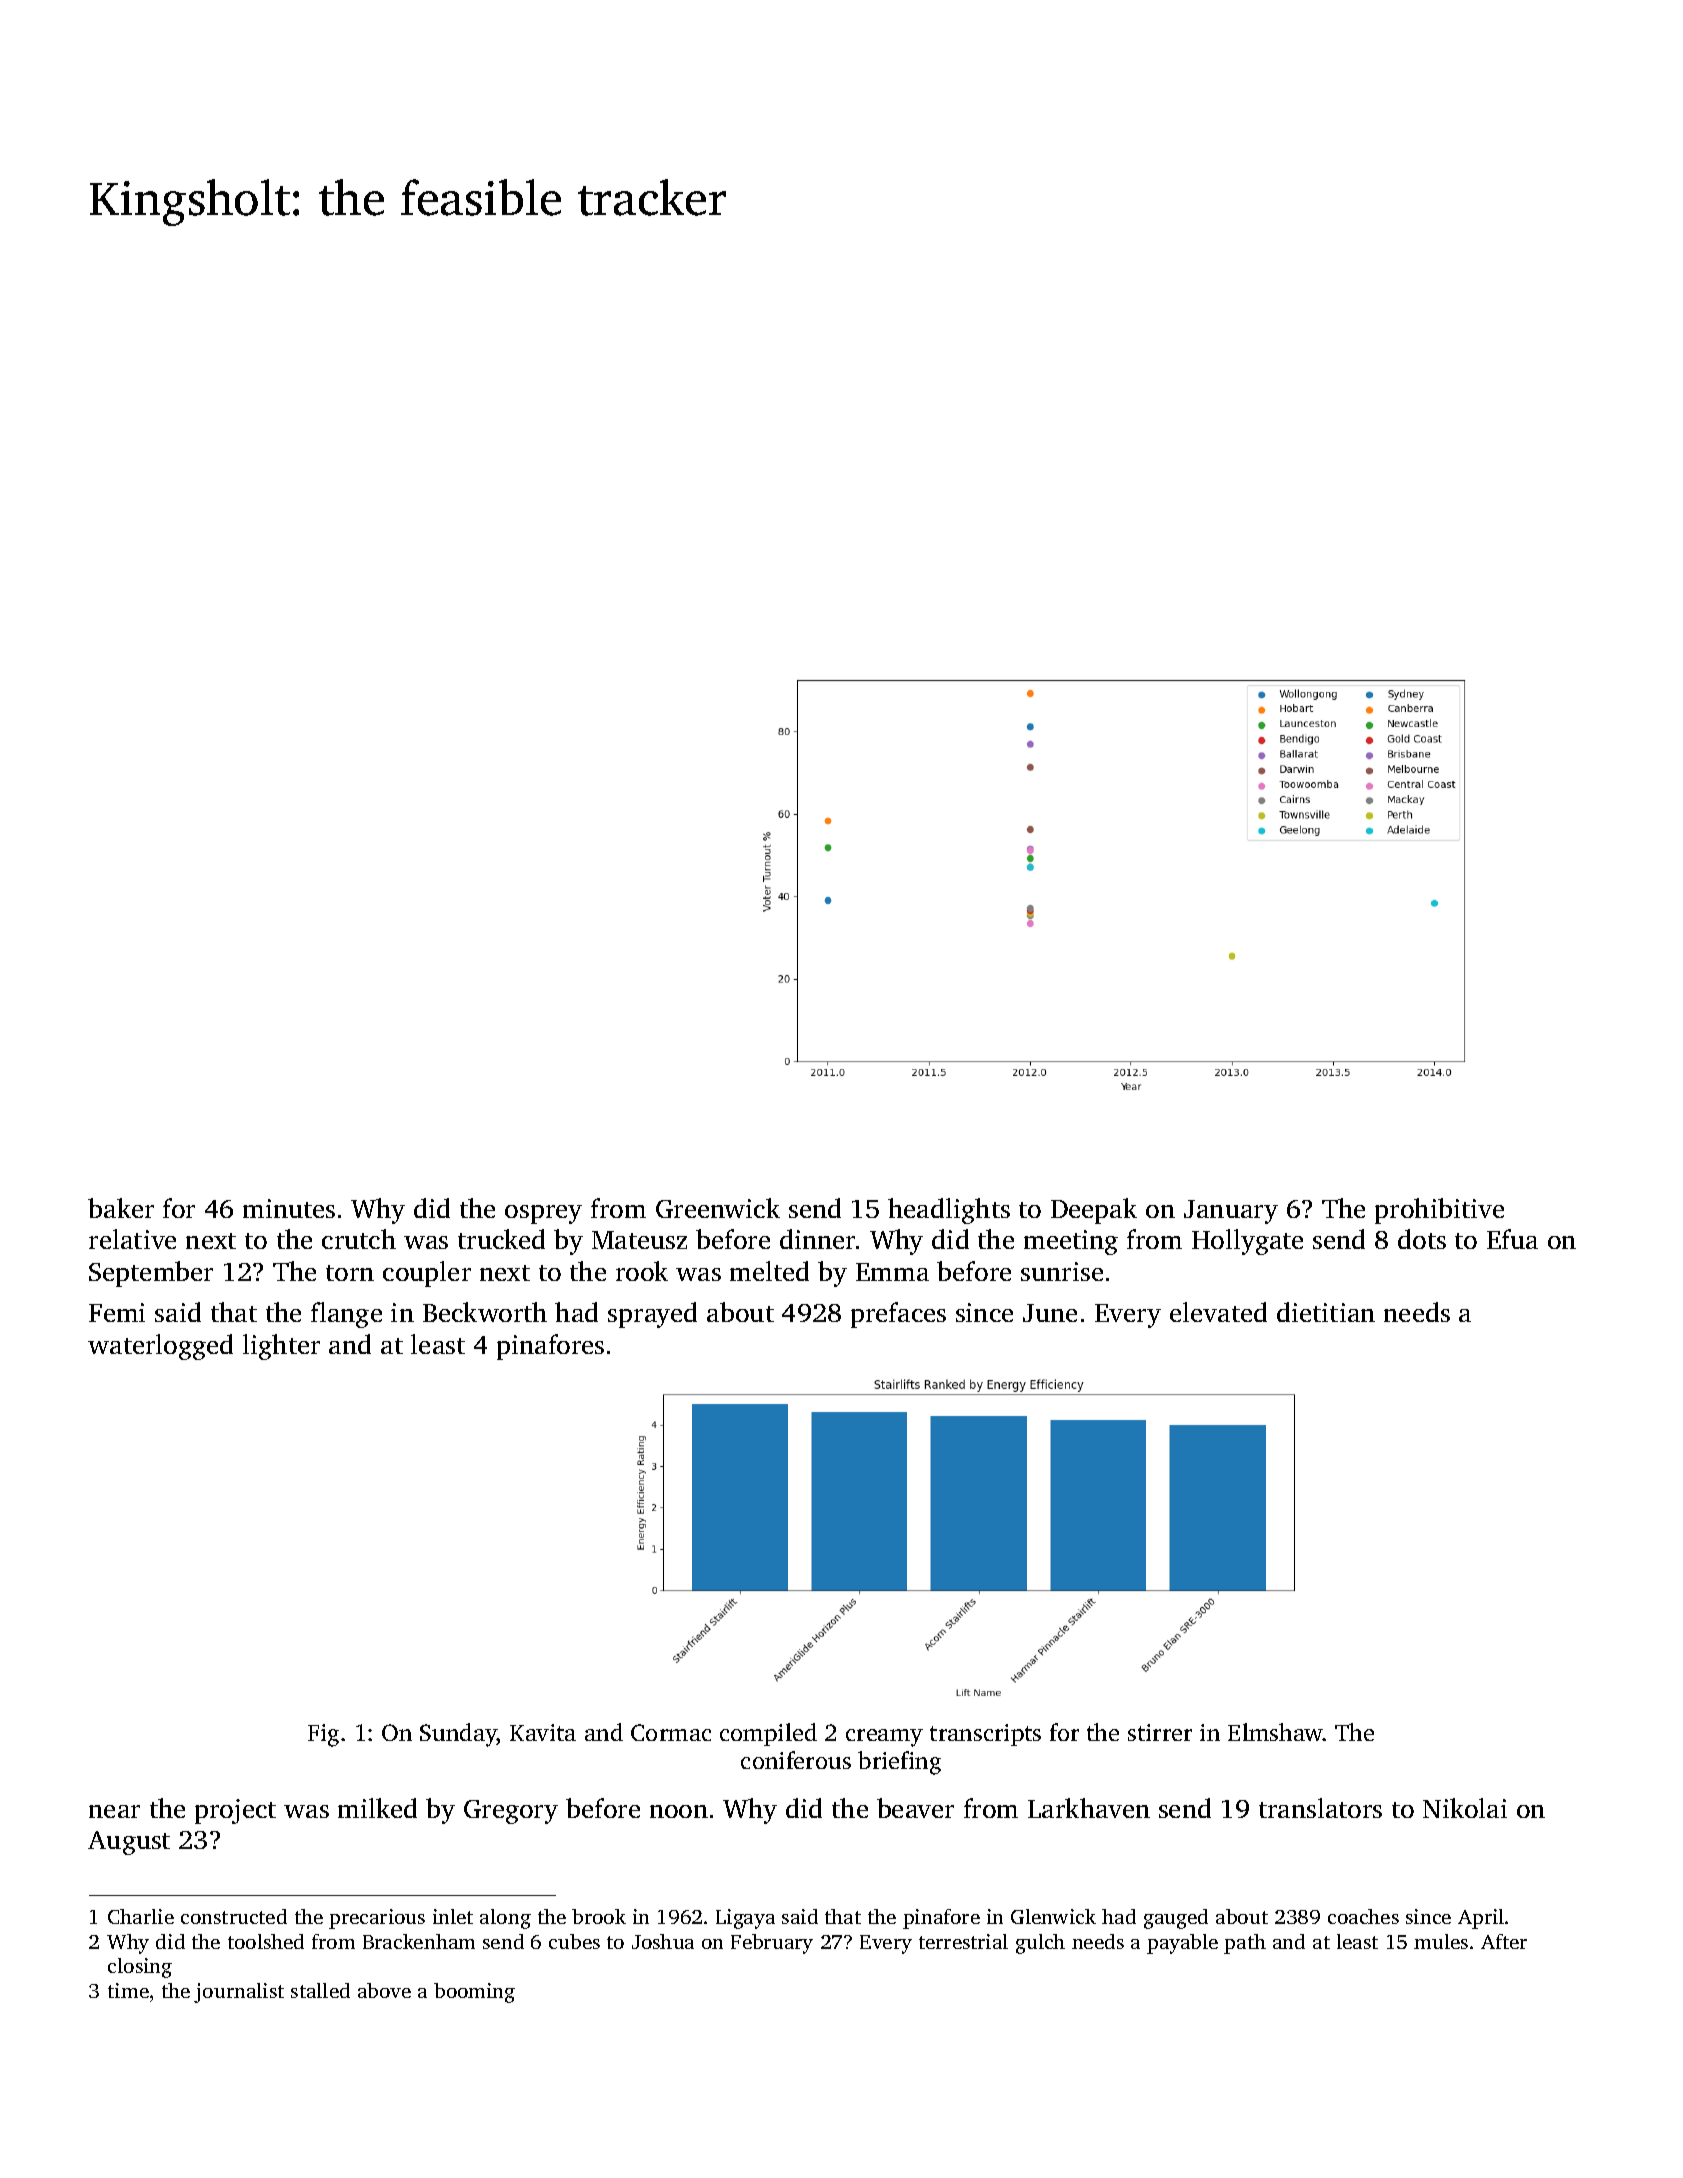 The image size is (1683, 2178). I want to click on elevated, so click(1218, 1312).
